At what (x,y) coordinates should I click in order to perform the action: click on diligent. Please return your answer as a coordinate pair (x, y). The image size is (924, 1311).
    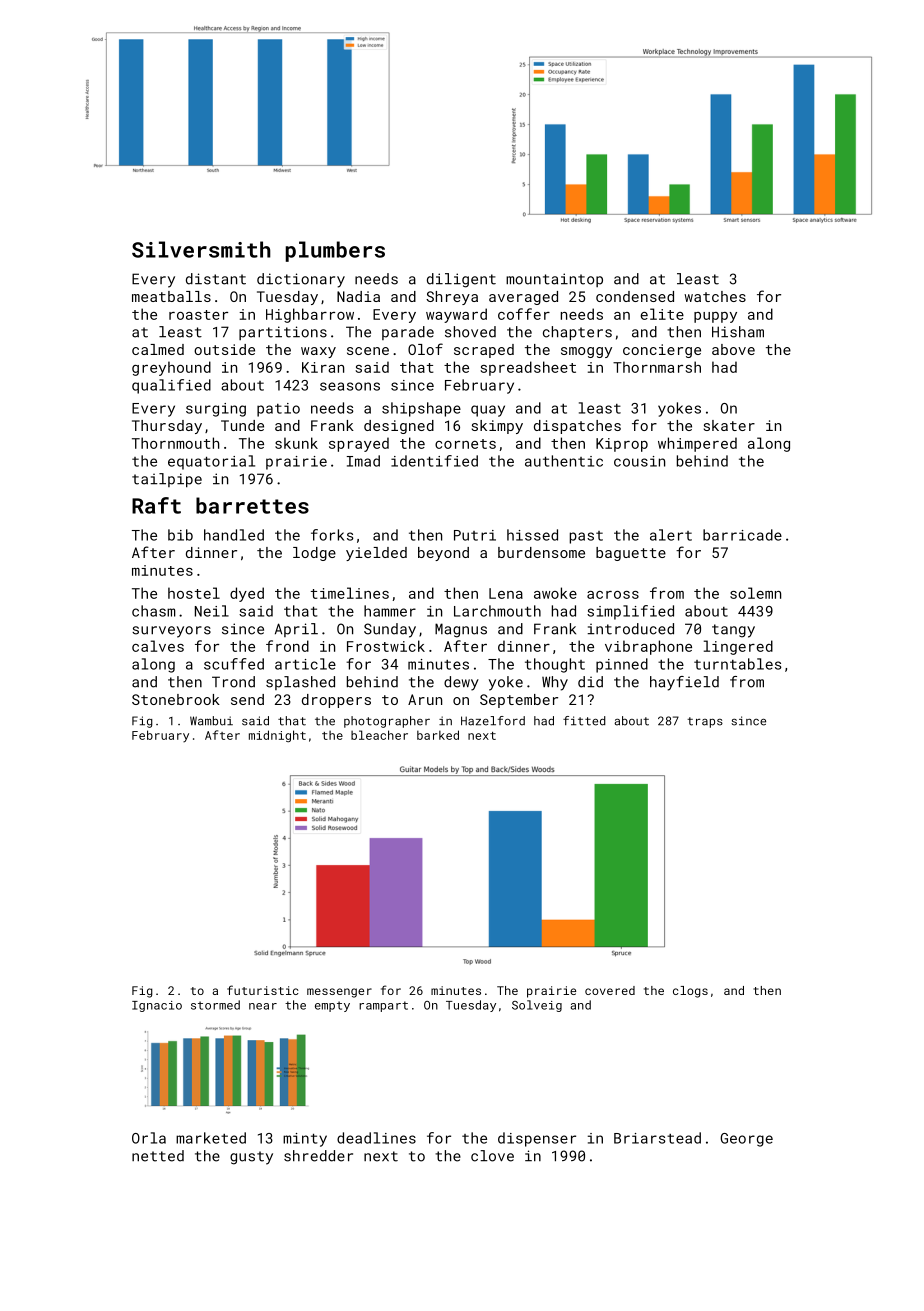
    Looking at the image, I should click on (461, 280).
